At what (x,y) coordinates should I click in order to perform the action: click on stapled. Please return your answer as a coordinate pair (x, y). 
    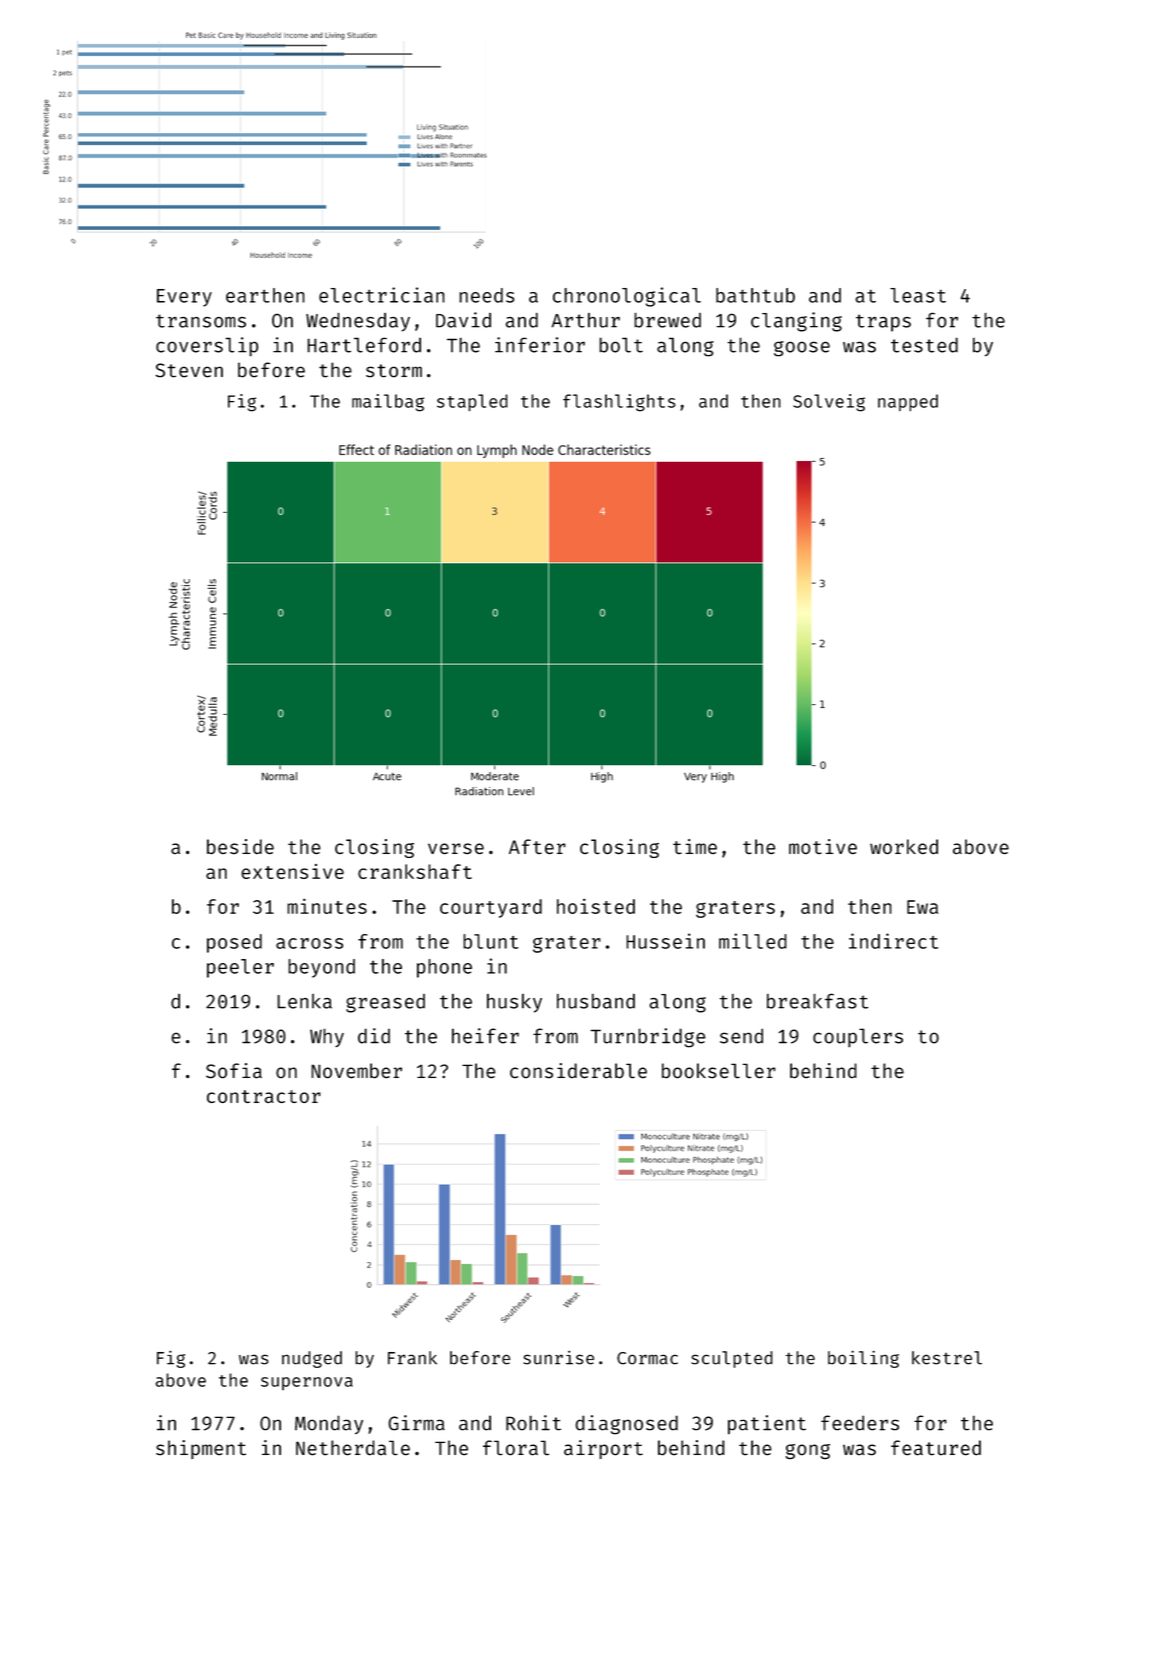
    Looking at the image, I should click on (472, 402).
